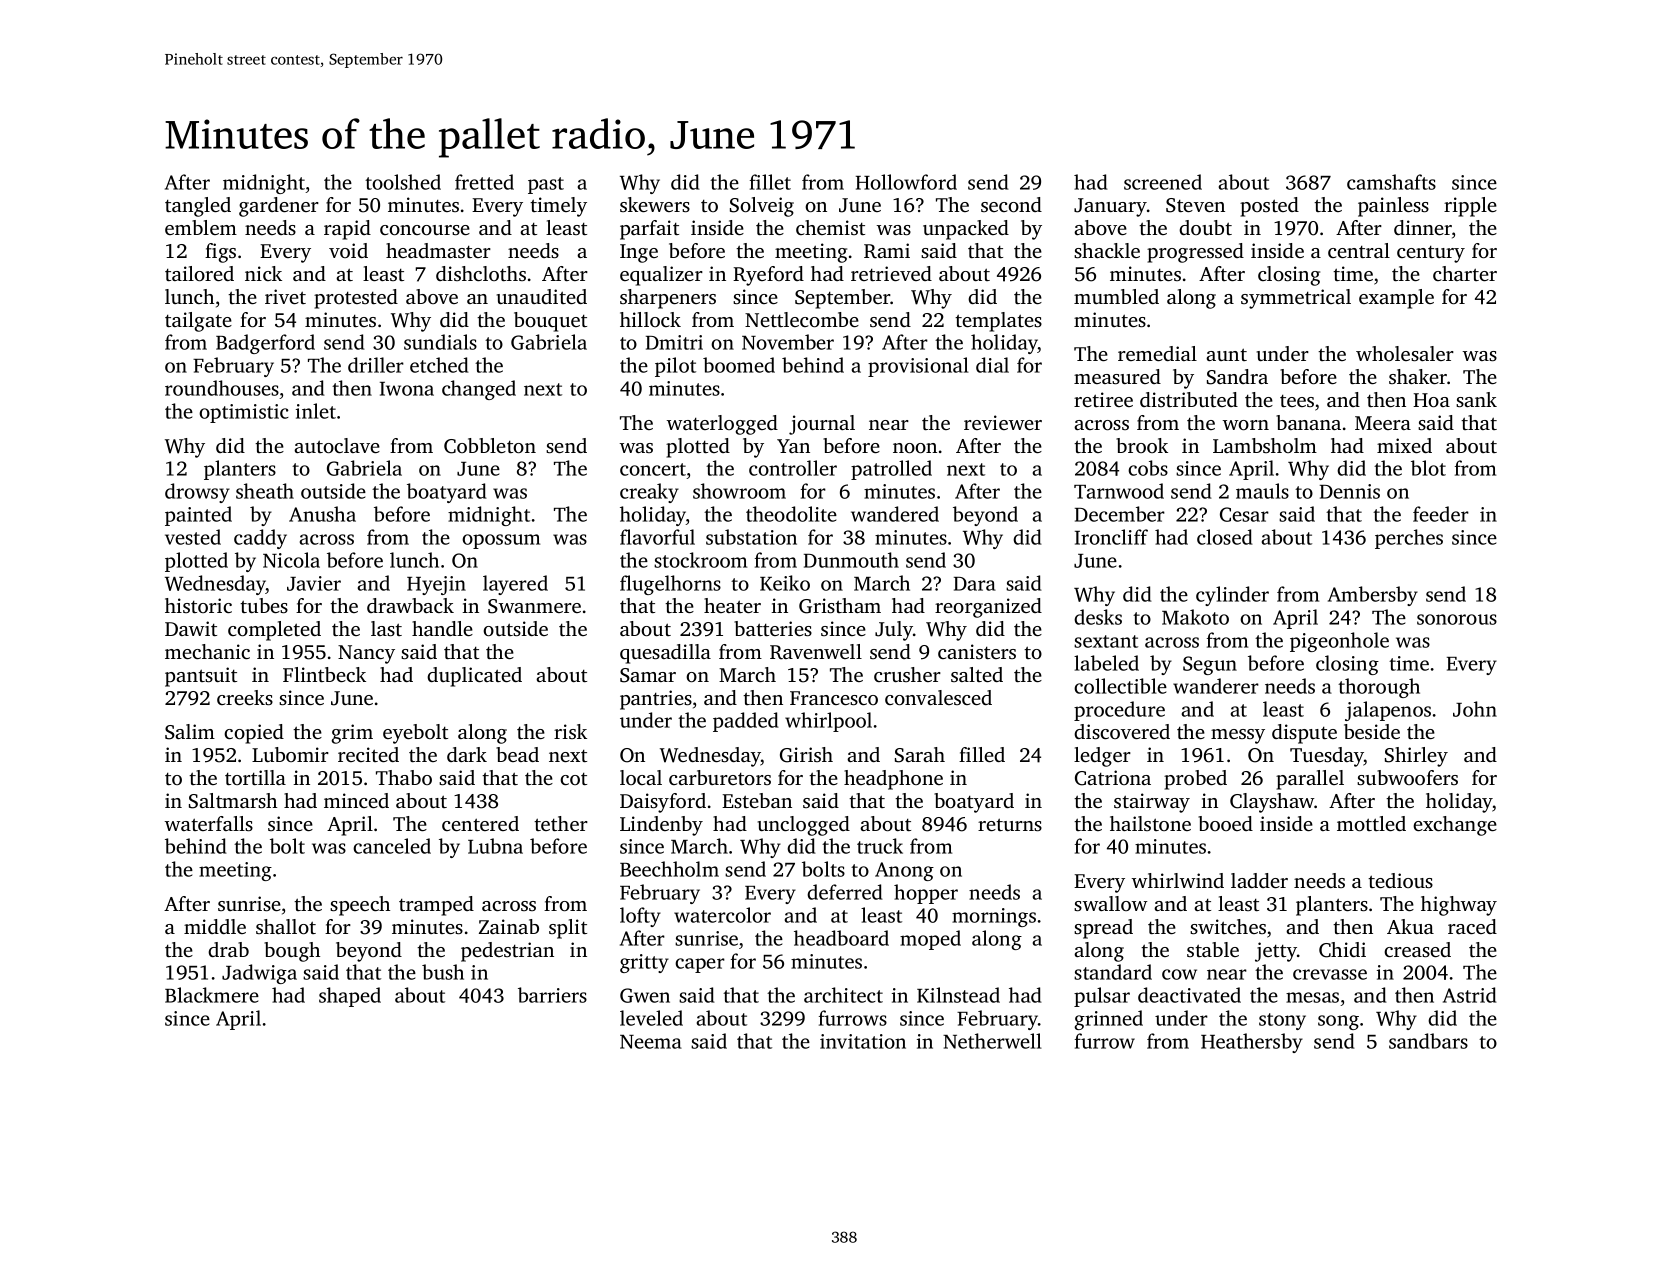  What do you see at coordinates (1122, 731) in the document?
I see `discovered` at bounding box center [1122, 731].
